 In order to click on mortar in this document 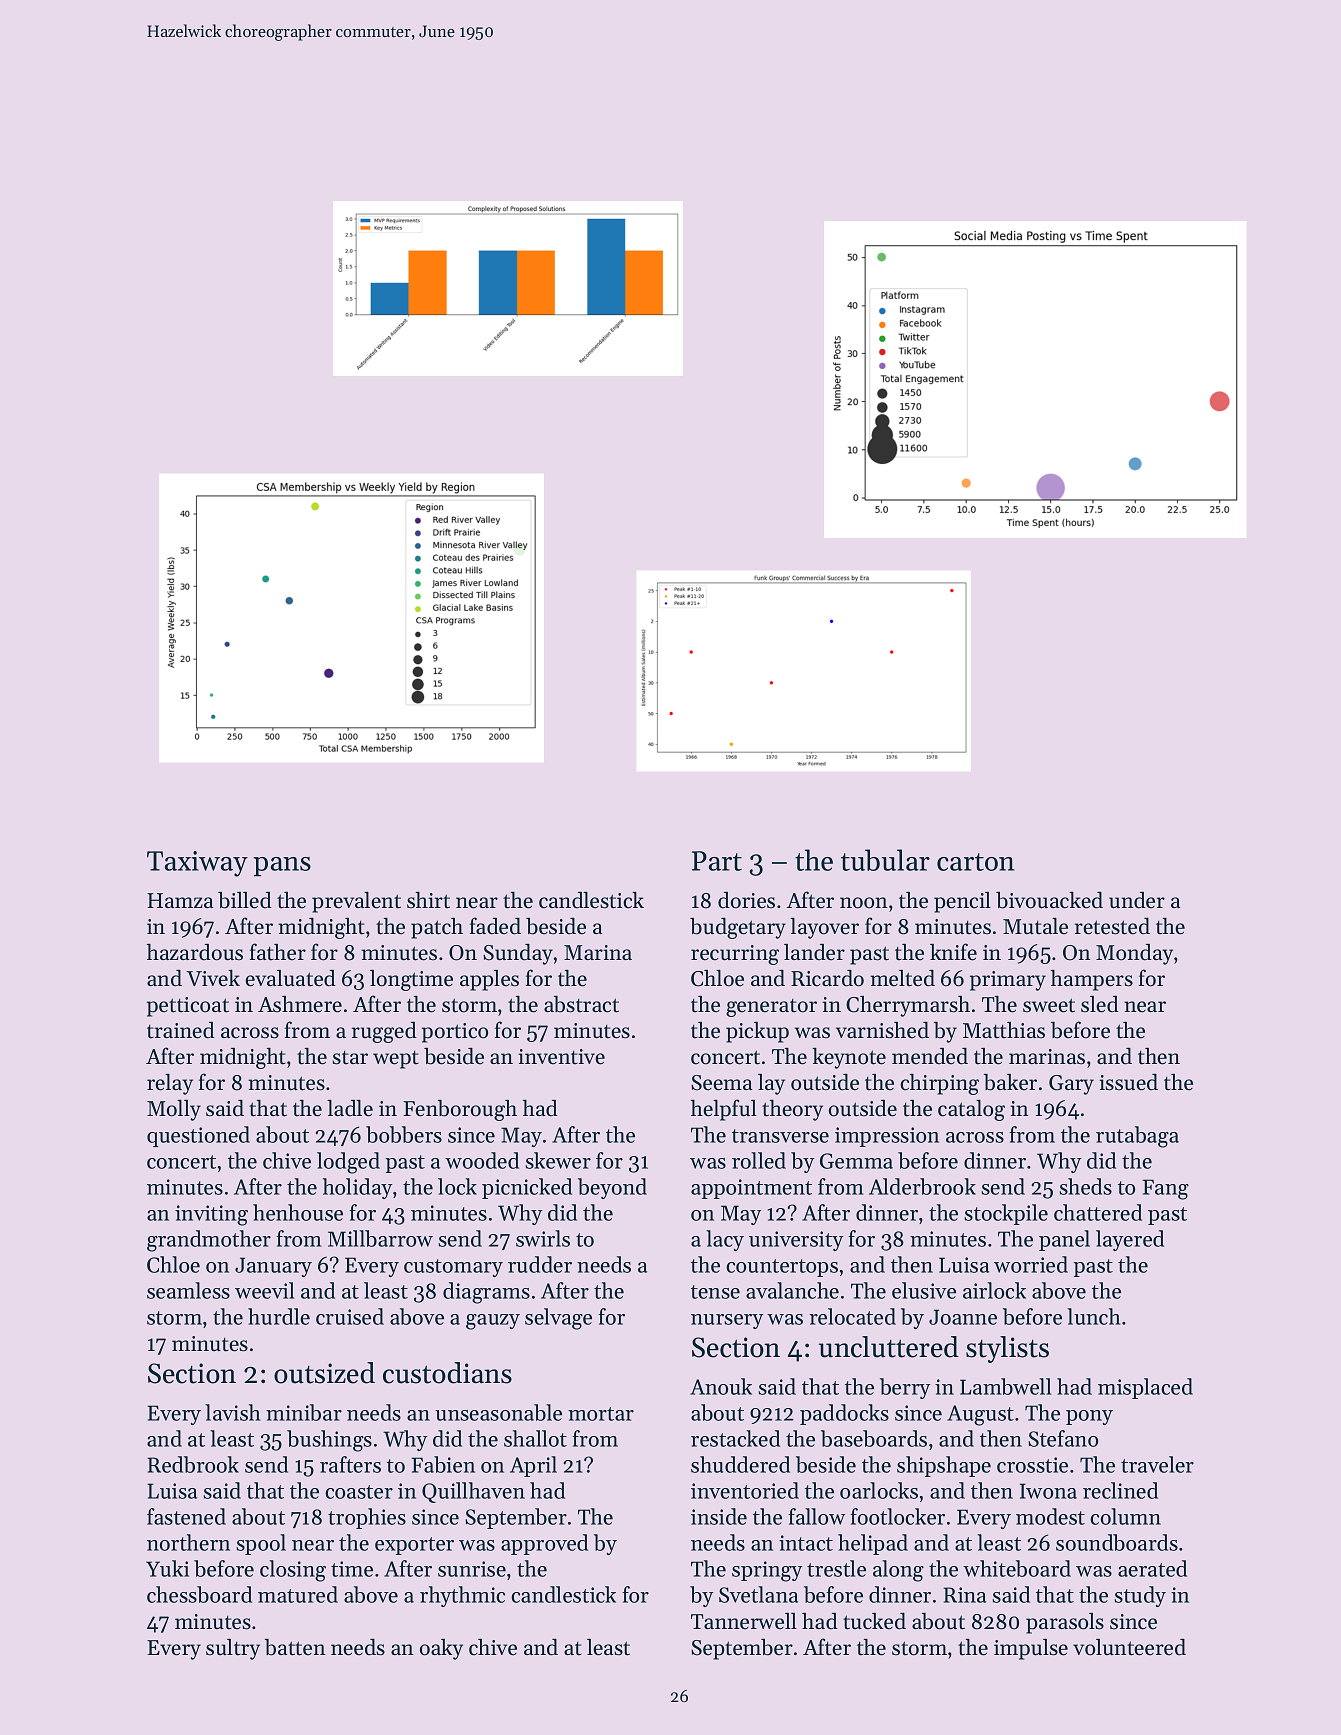, I will do `click(601, 1414)`.
